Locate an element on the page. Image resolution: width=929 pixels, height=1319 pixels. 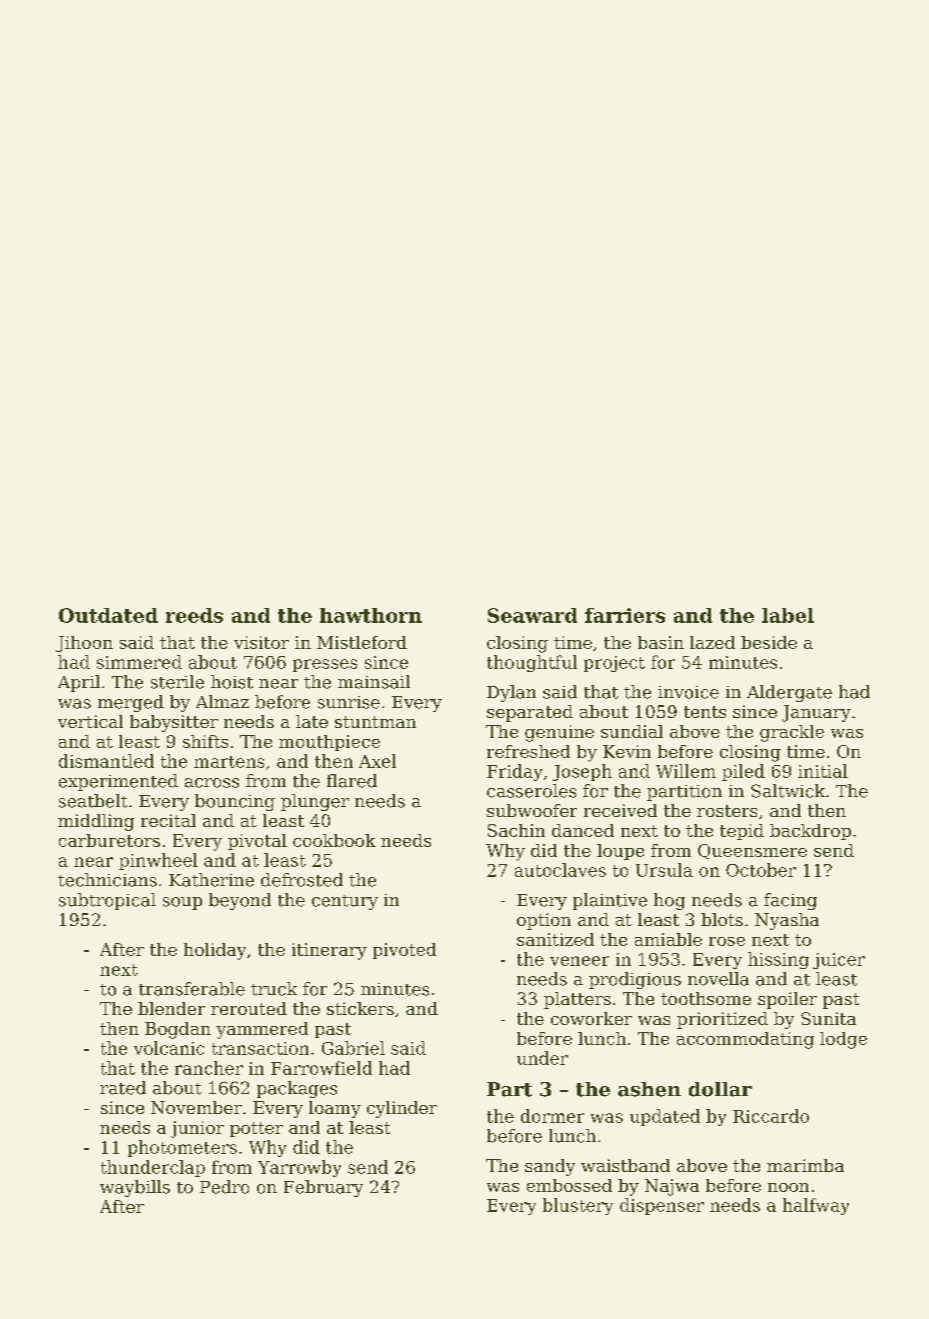
stickers is located at coordinates (360, 1008).
